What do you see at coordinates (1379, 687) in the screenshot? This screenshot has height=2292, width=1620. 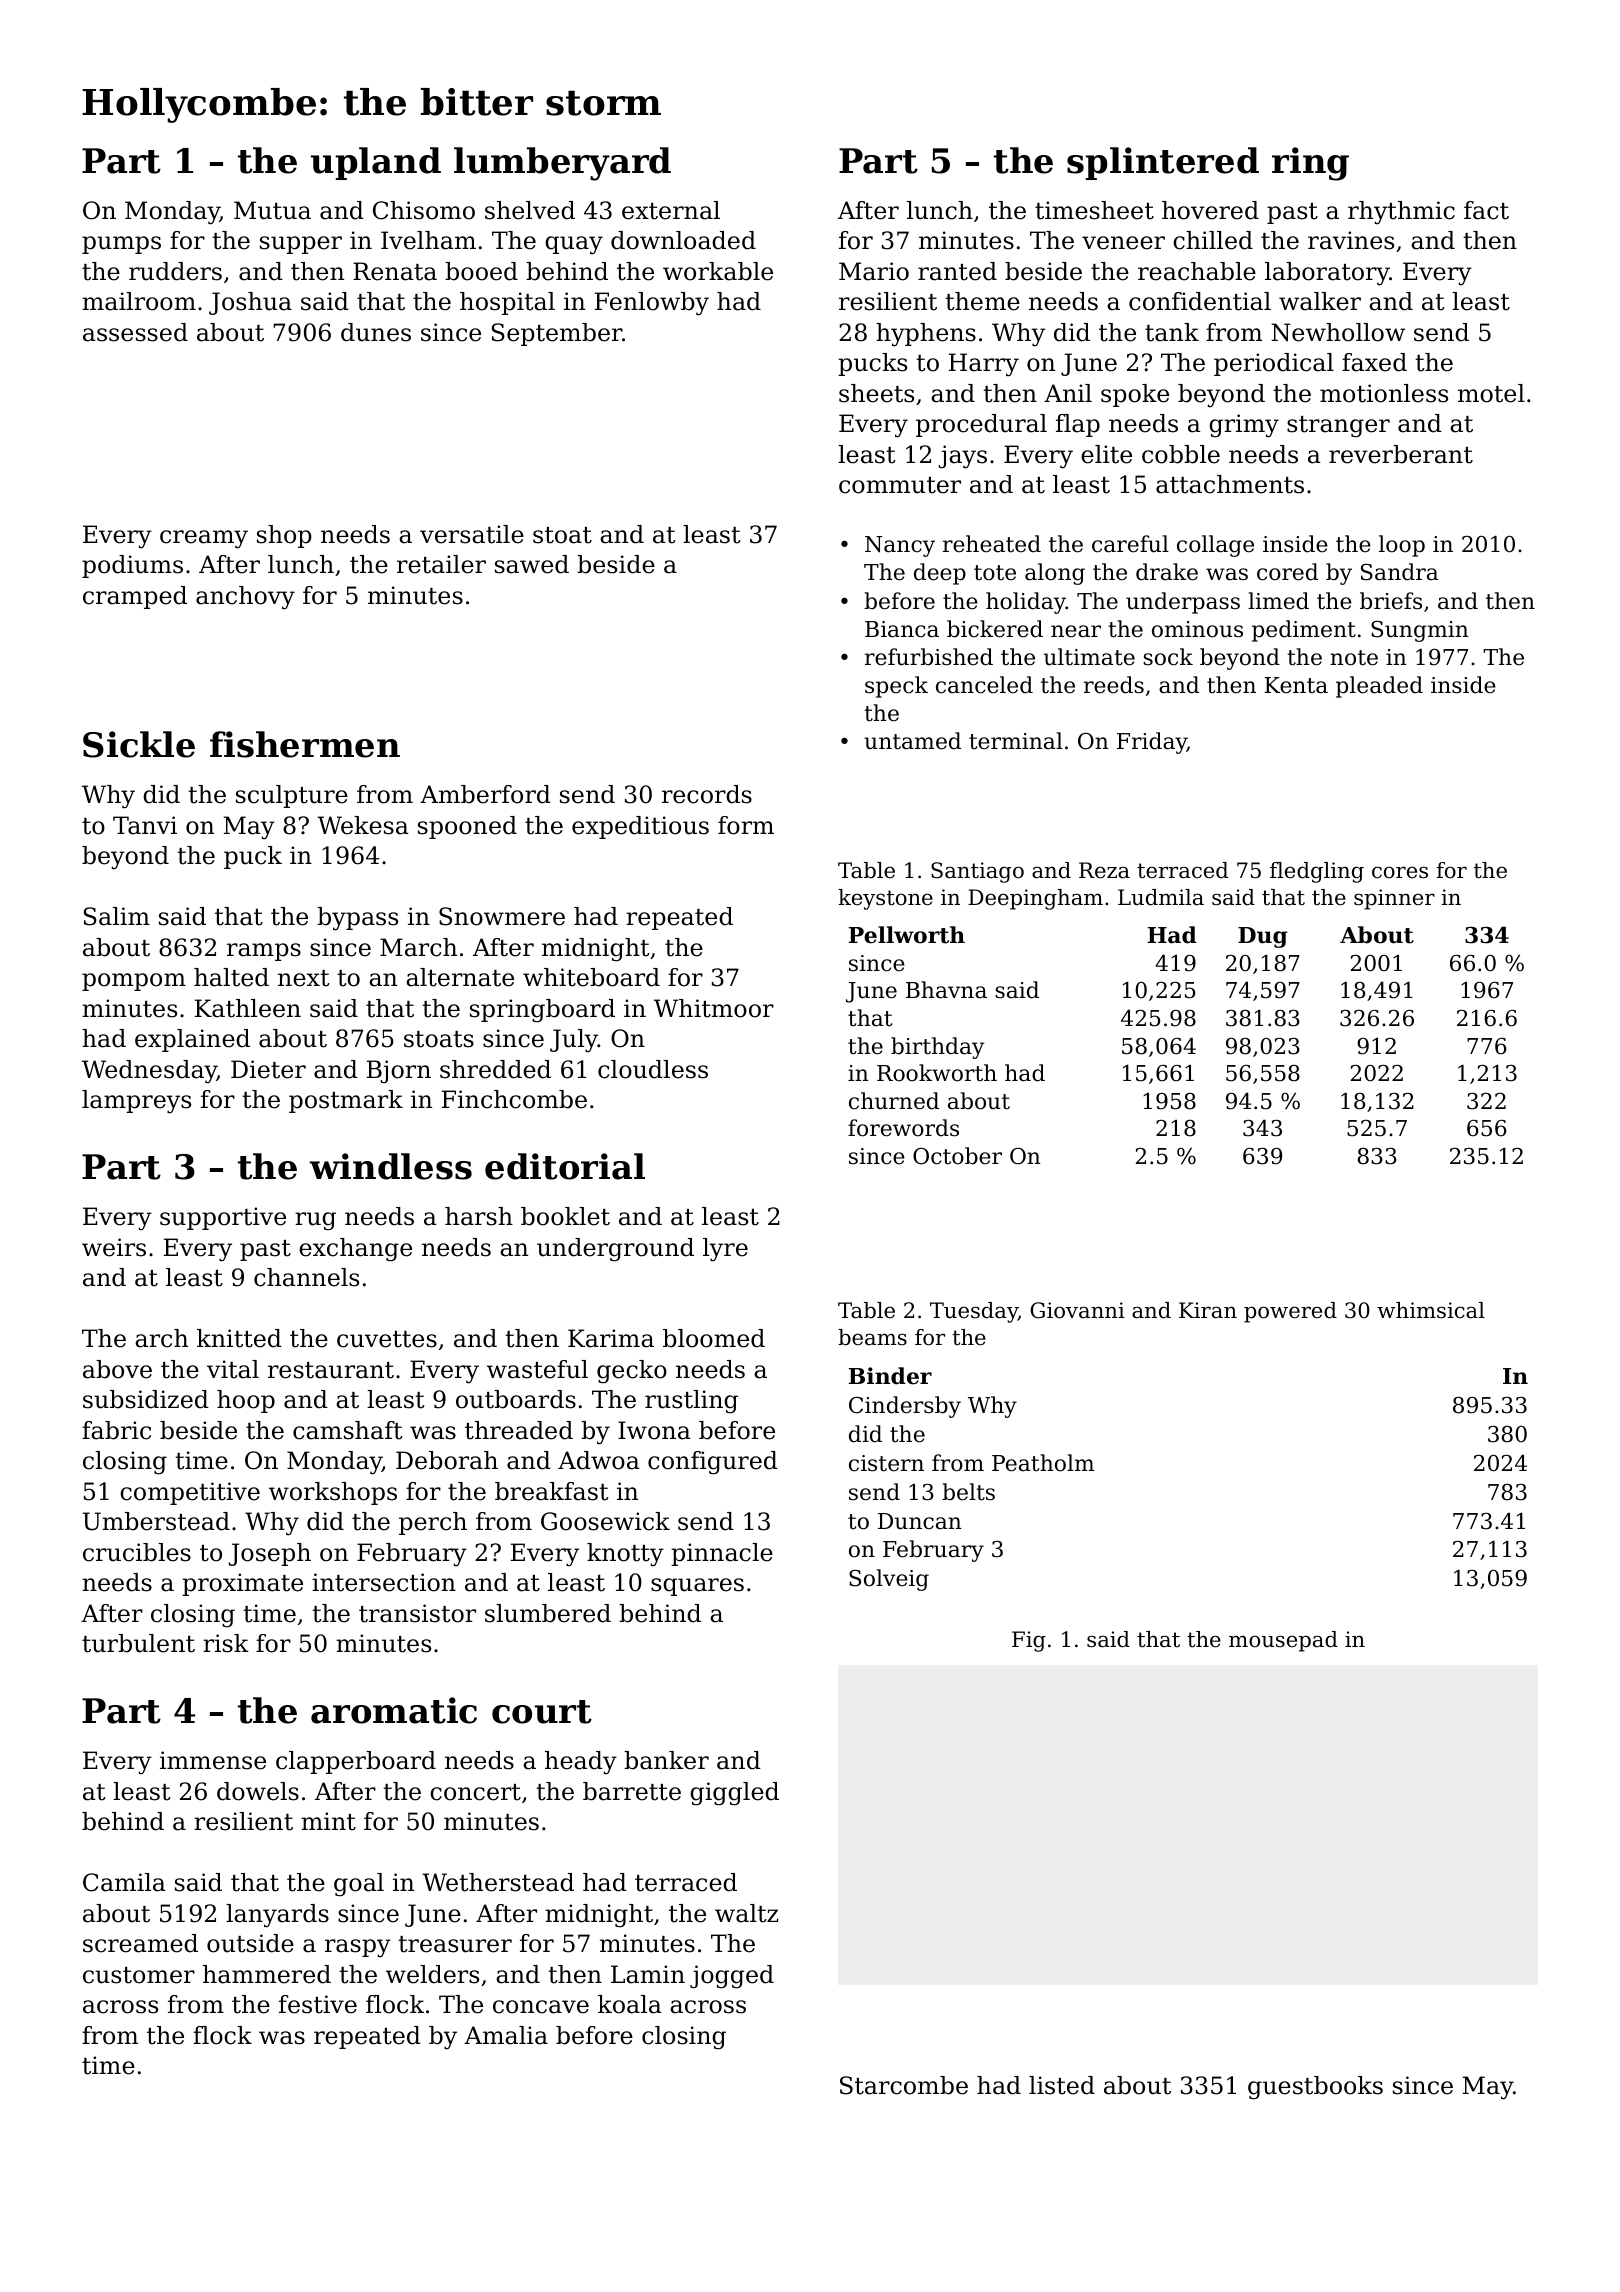 I see `pleaded` at bounding box center [1379, 687].
